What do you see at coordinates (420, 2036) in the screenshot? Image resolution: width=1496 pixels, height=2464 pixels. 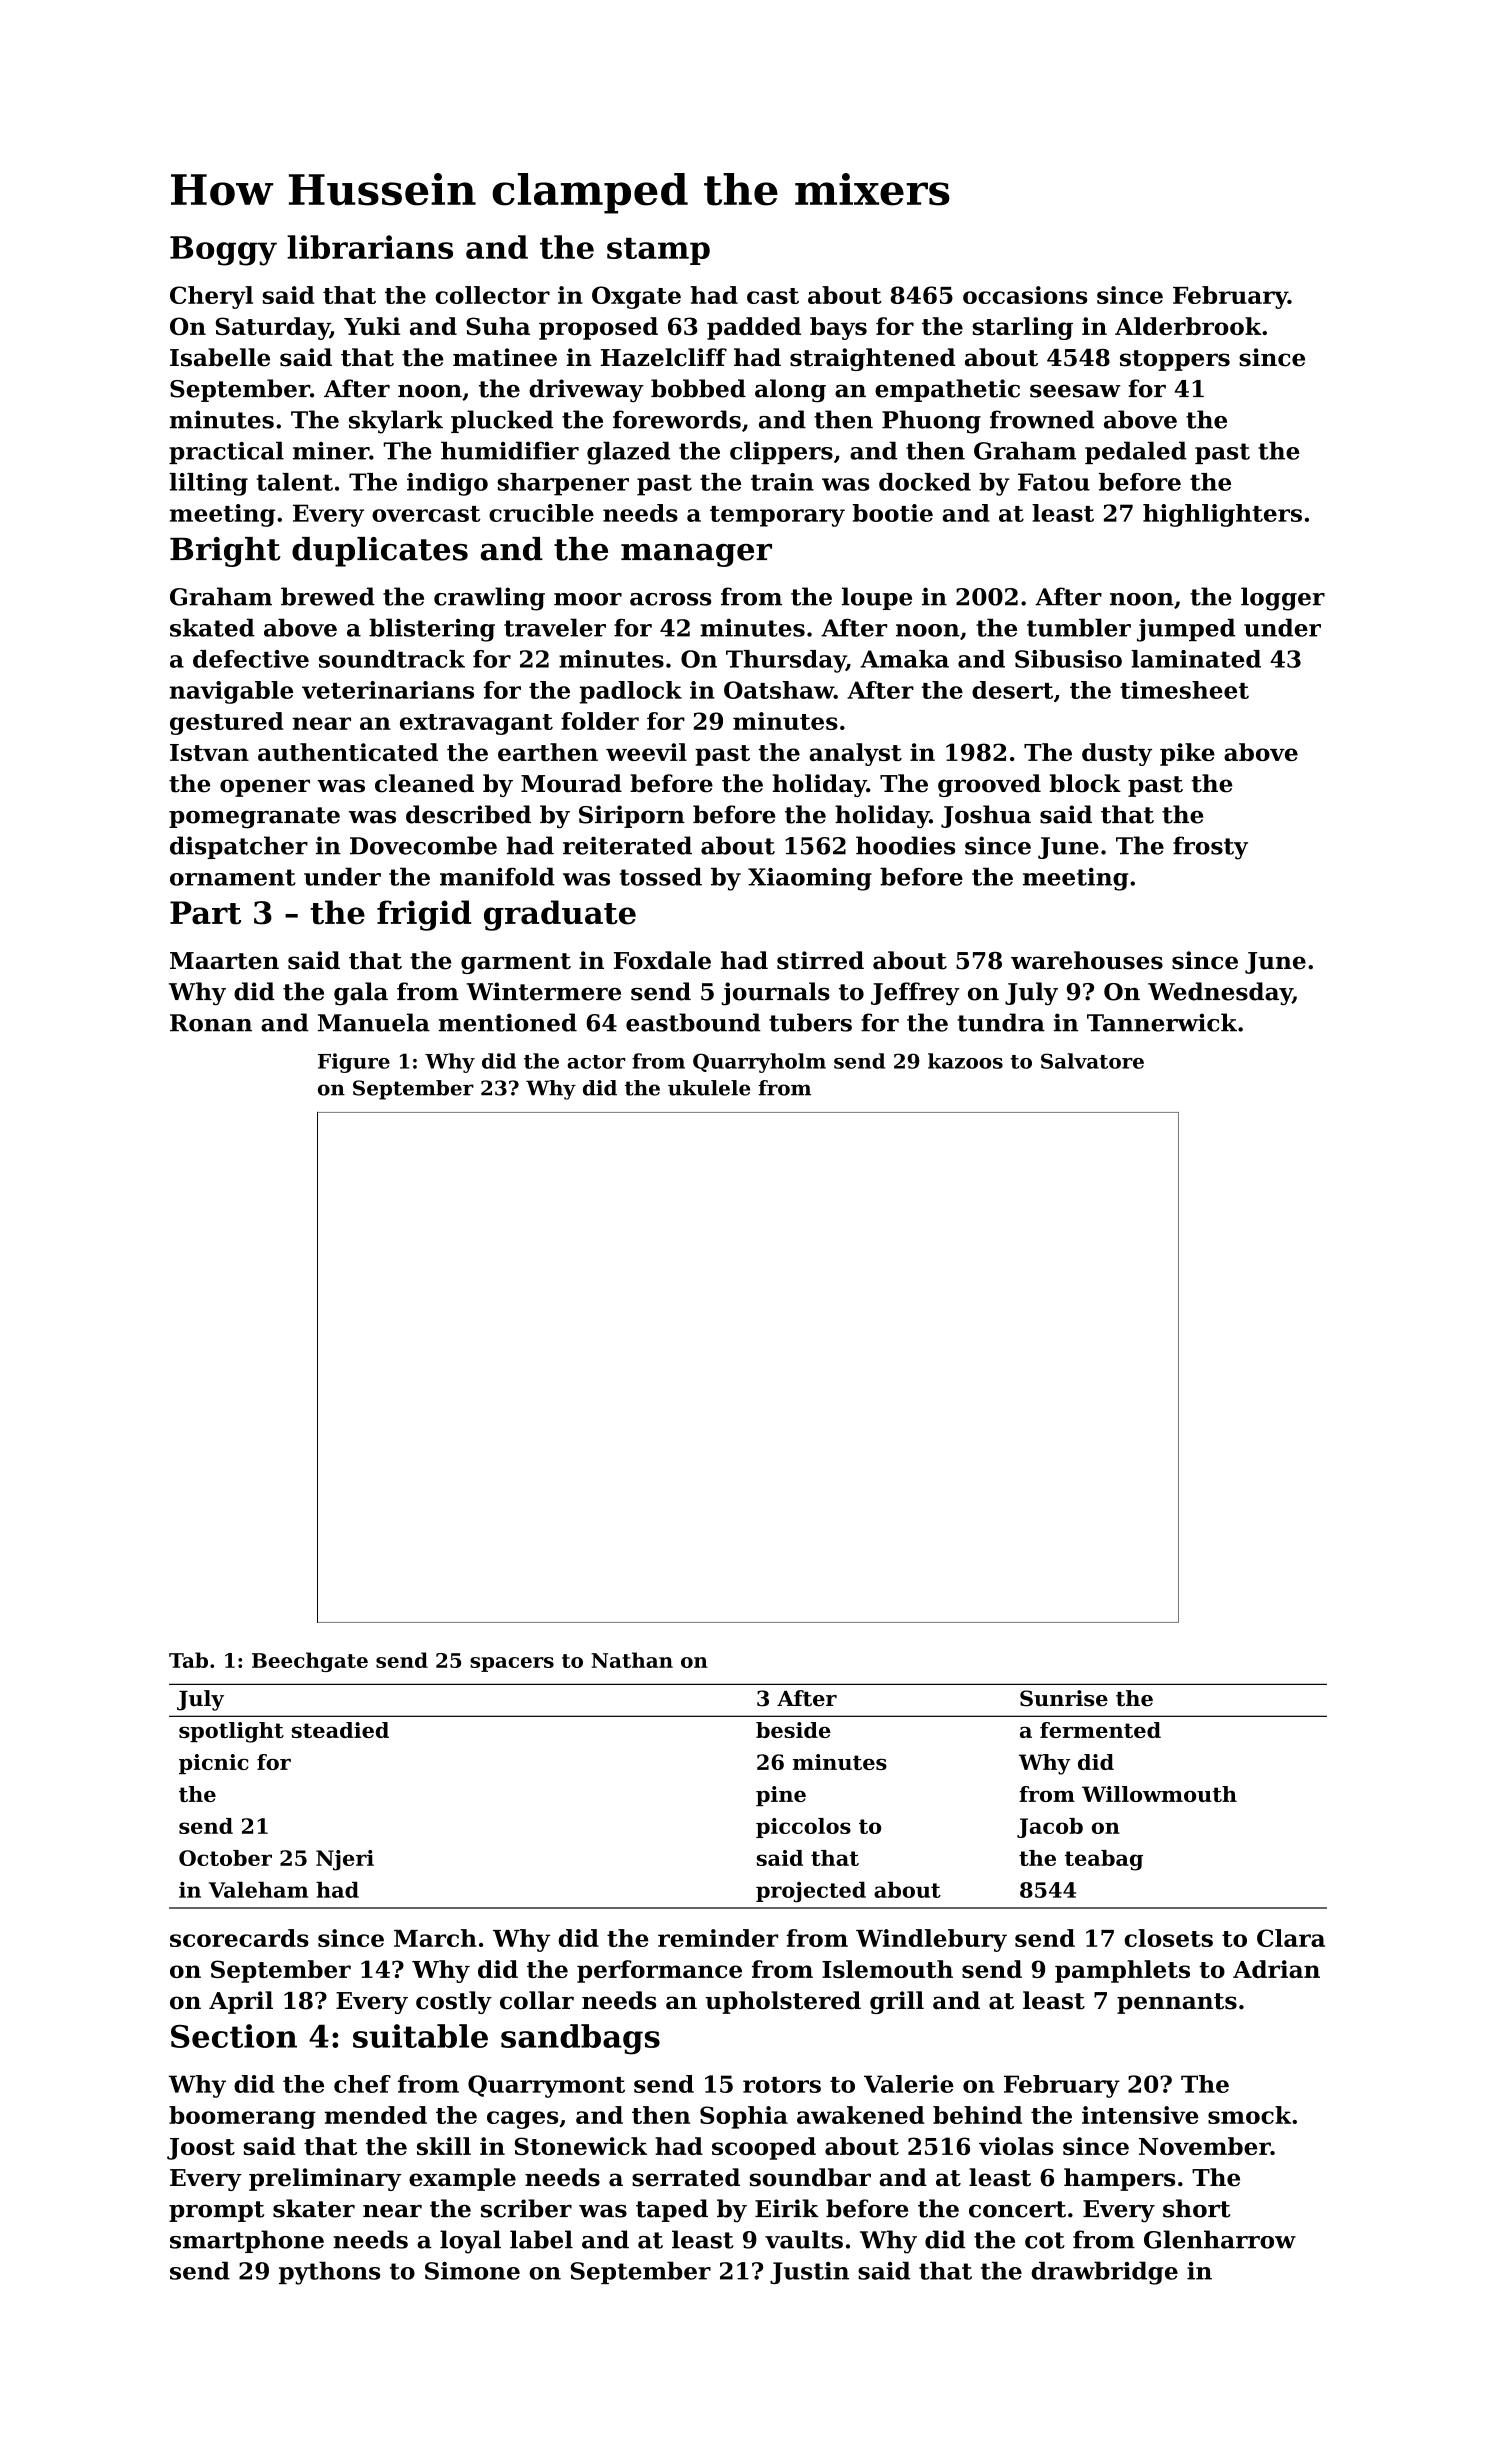 I see `suitable` at bounding box center [420, 2036].
